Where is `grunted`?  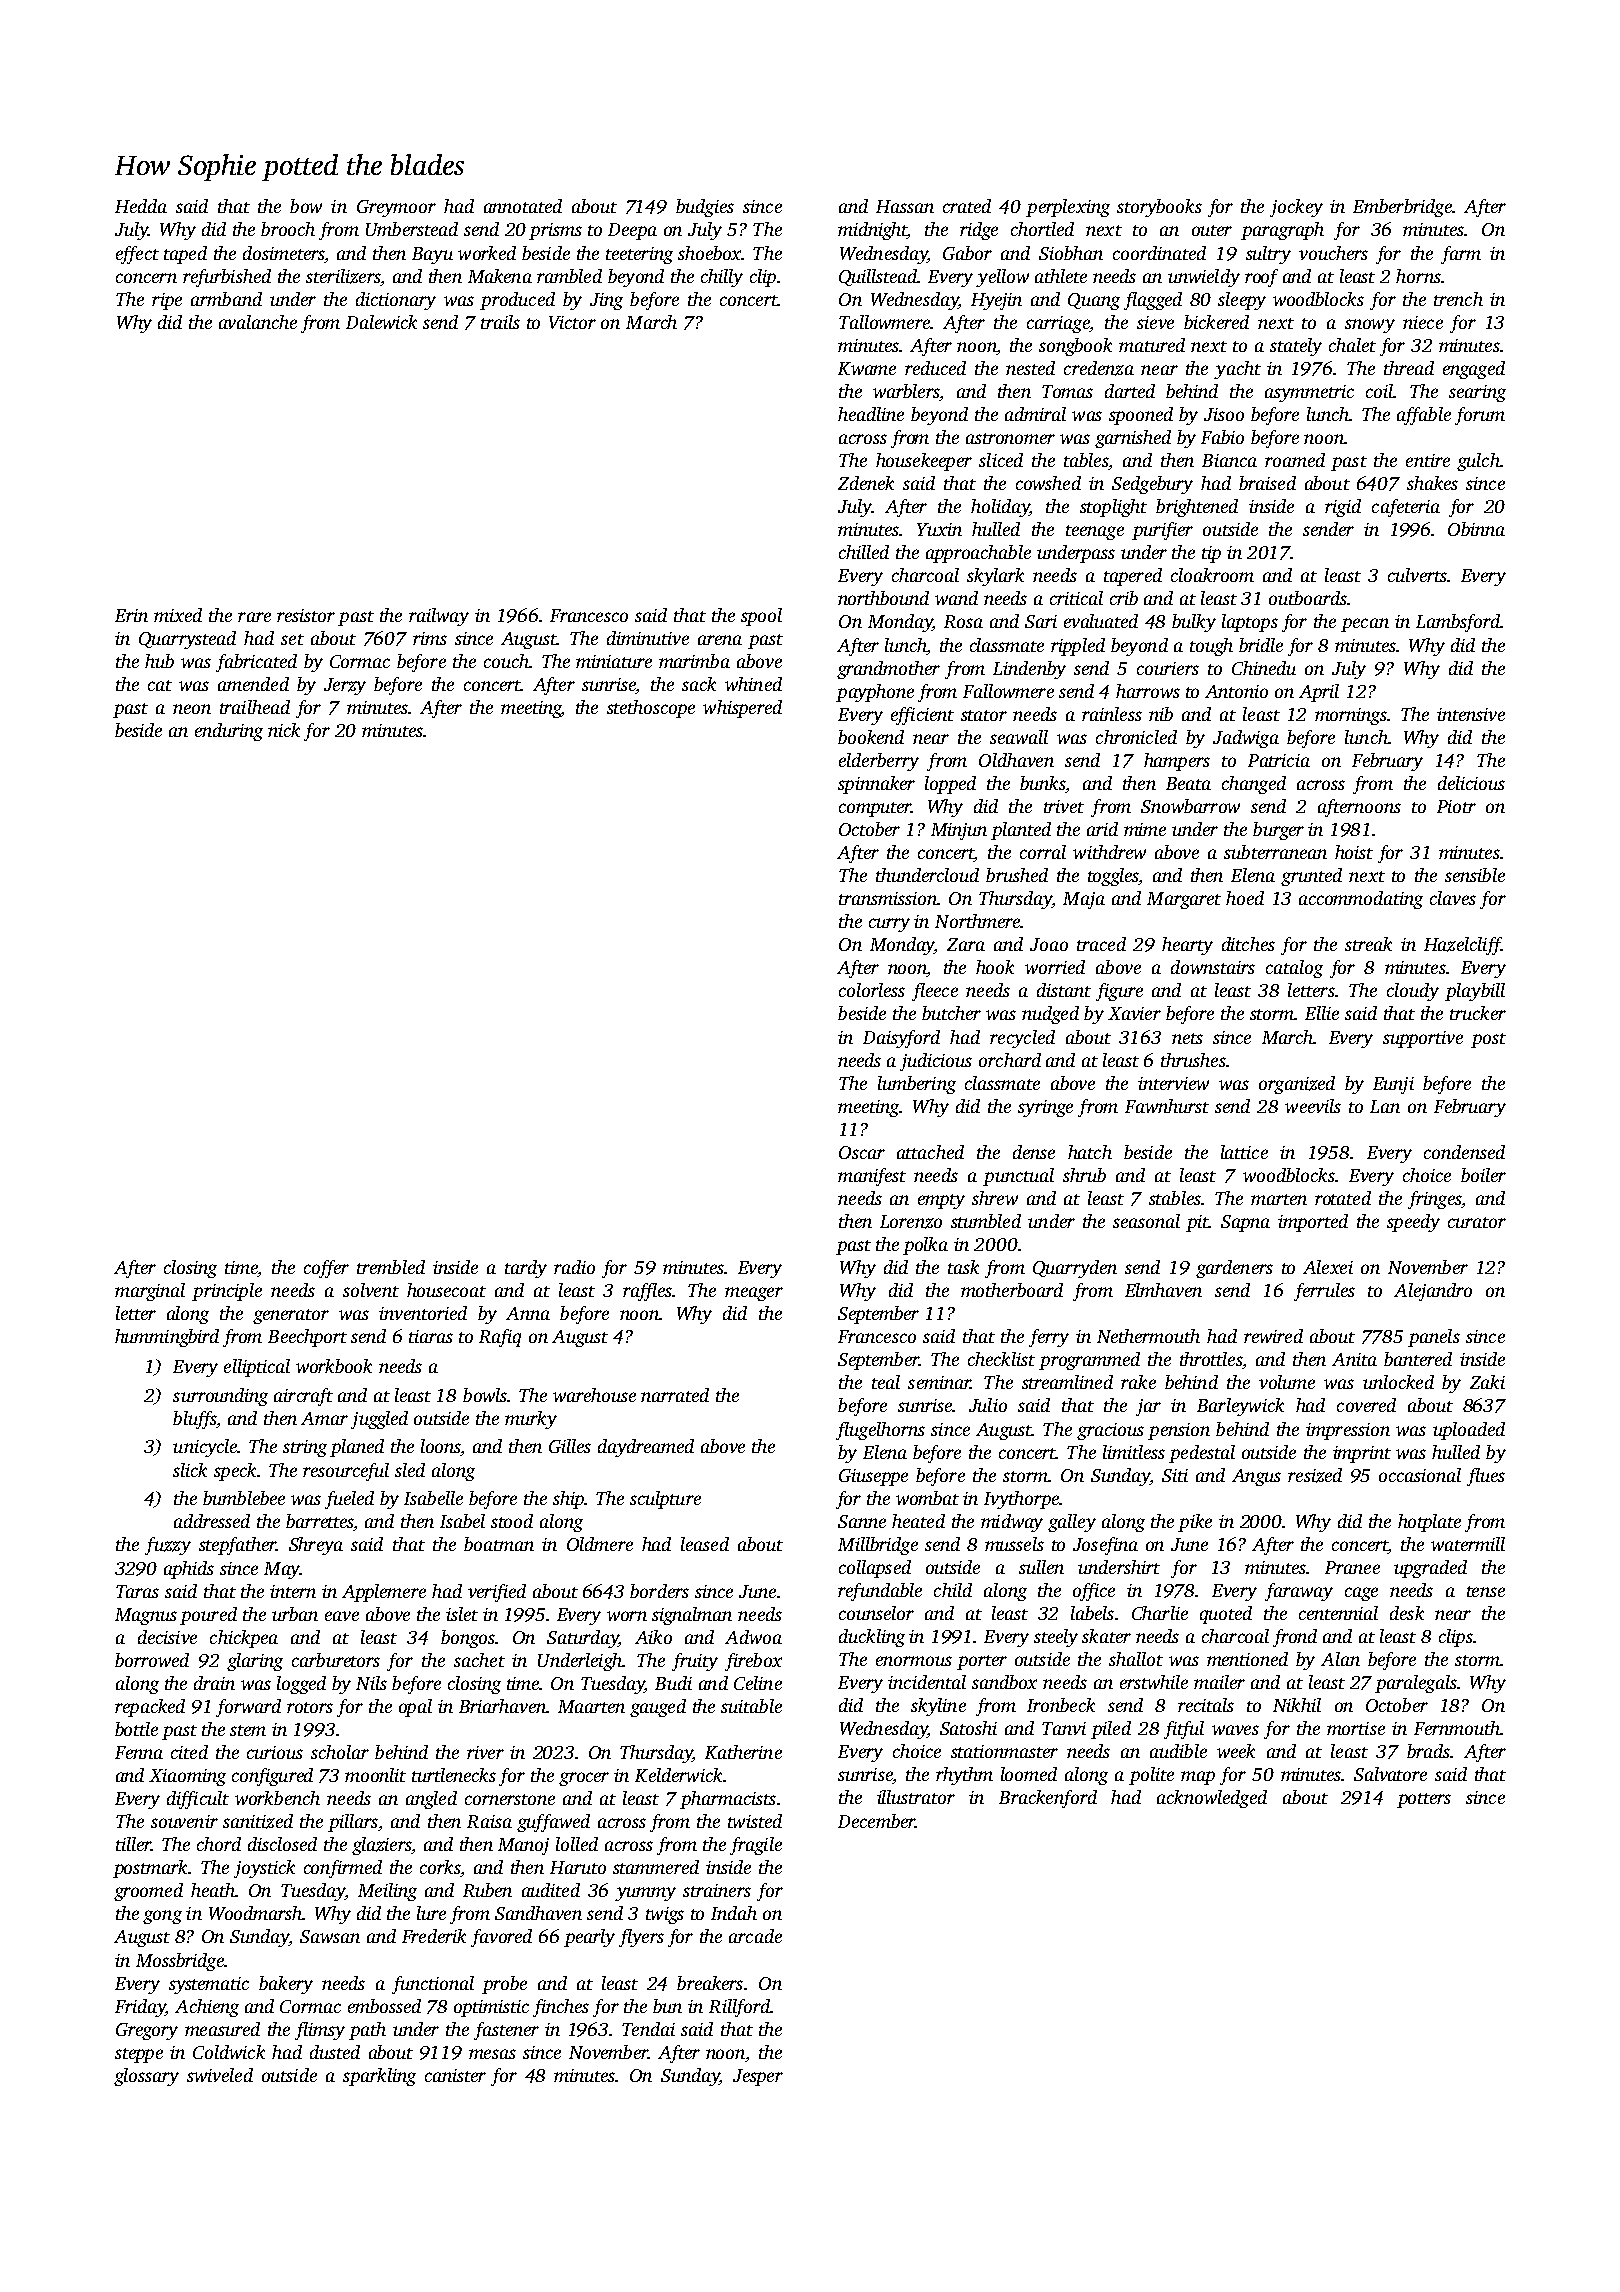 grunted is located at coordinates (1311, 877).
